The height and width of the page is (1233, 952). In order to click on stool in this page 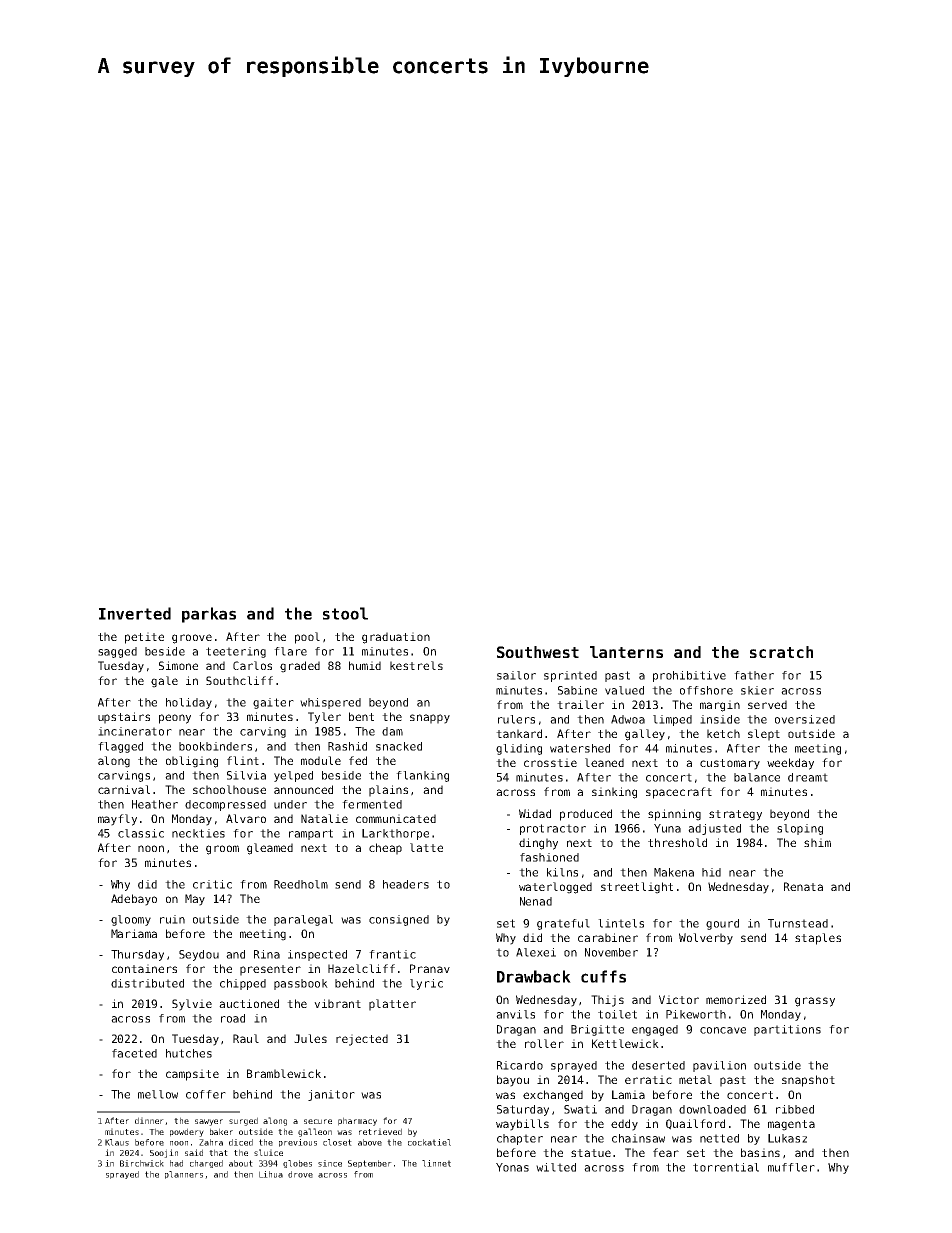, I will do `click(345, 613)`.
